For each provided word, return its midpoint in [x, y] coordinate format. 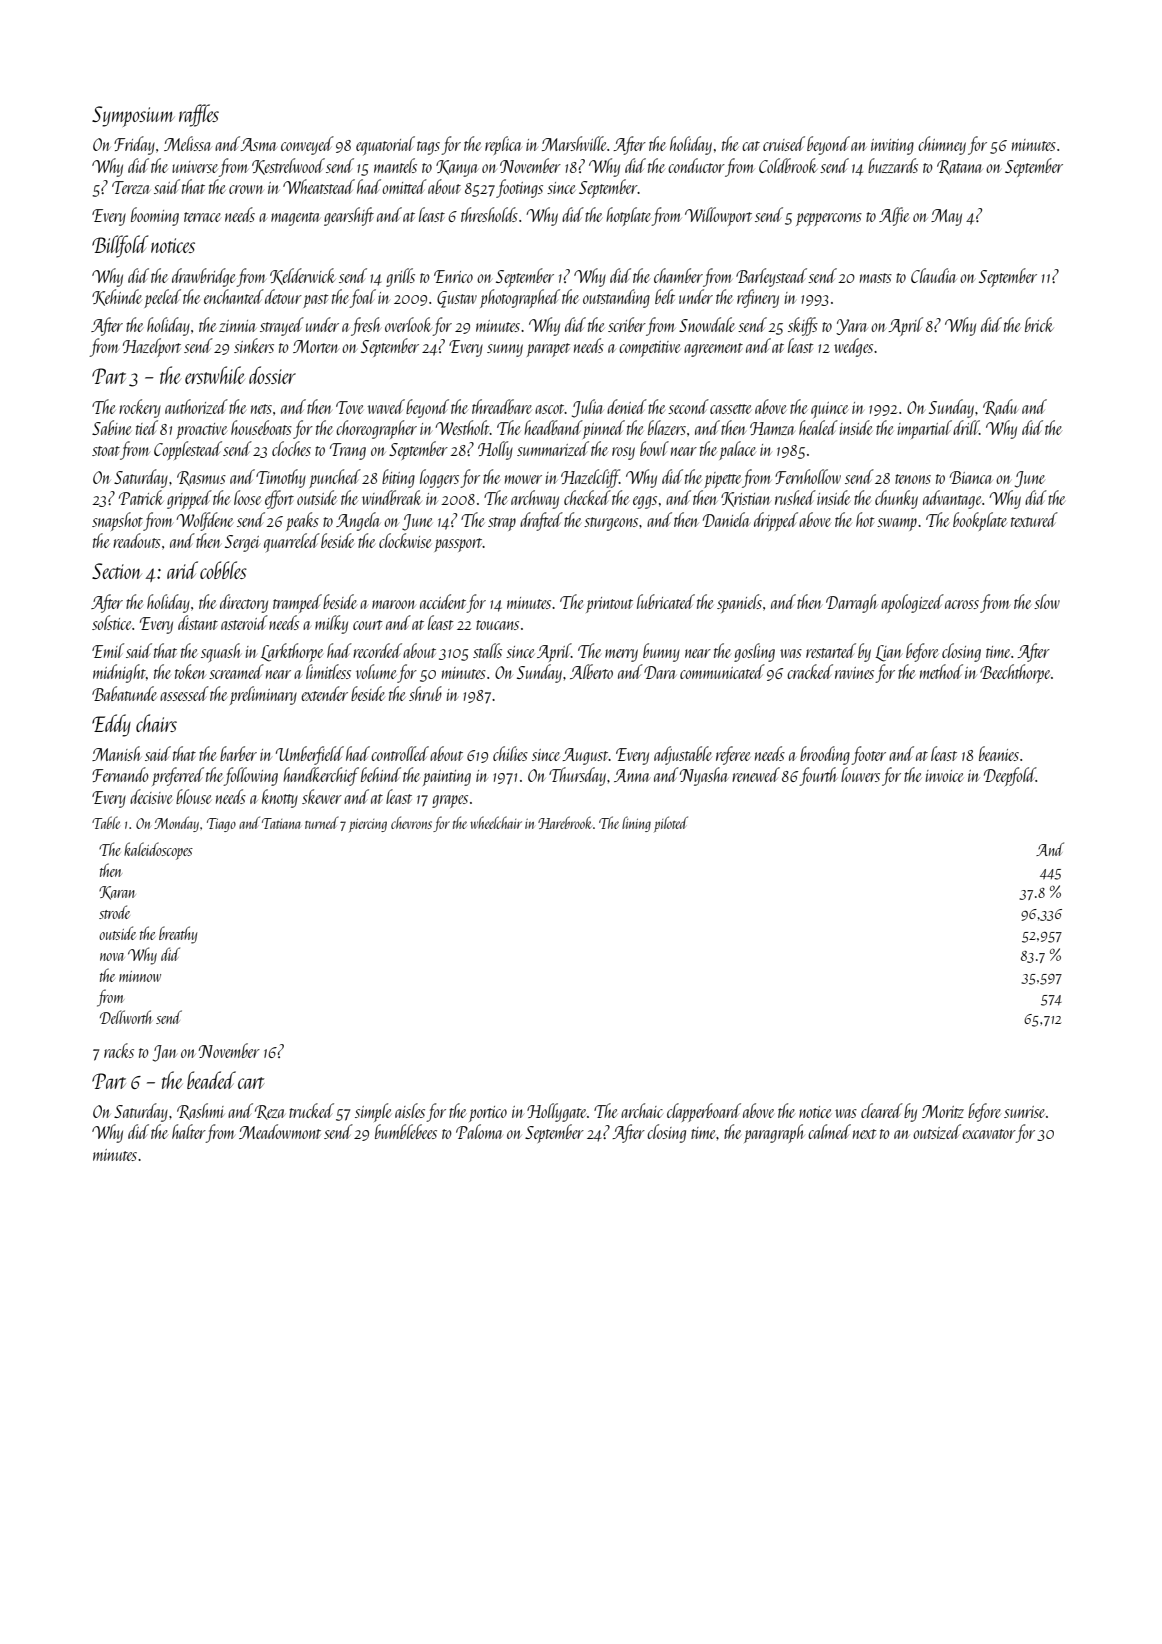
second [688, 406]
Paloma [479, 1131]
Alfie [894, 216]
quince [829, 410]
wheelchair [496, 822]
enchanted [234, 296]
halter [189, 1131]
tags [428, 148]
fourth [818, 776]
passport [458, 545]
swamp [897, 524]
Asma [258, 144]
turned [322, 822]
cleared [882, 1110]
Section [117, 571]
